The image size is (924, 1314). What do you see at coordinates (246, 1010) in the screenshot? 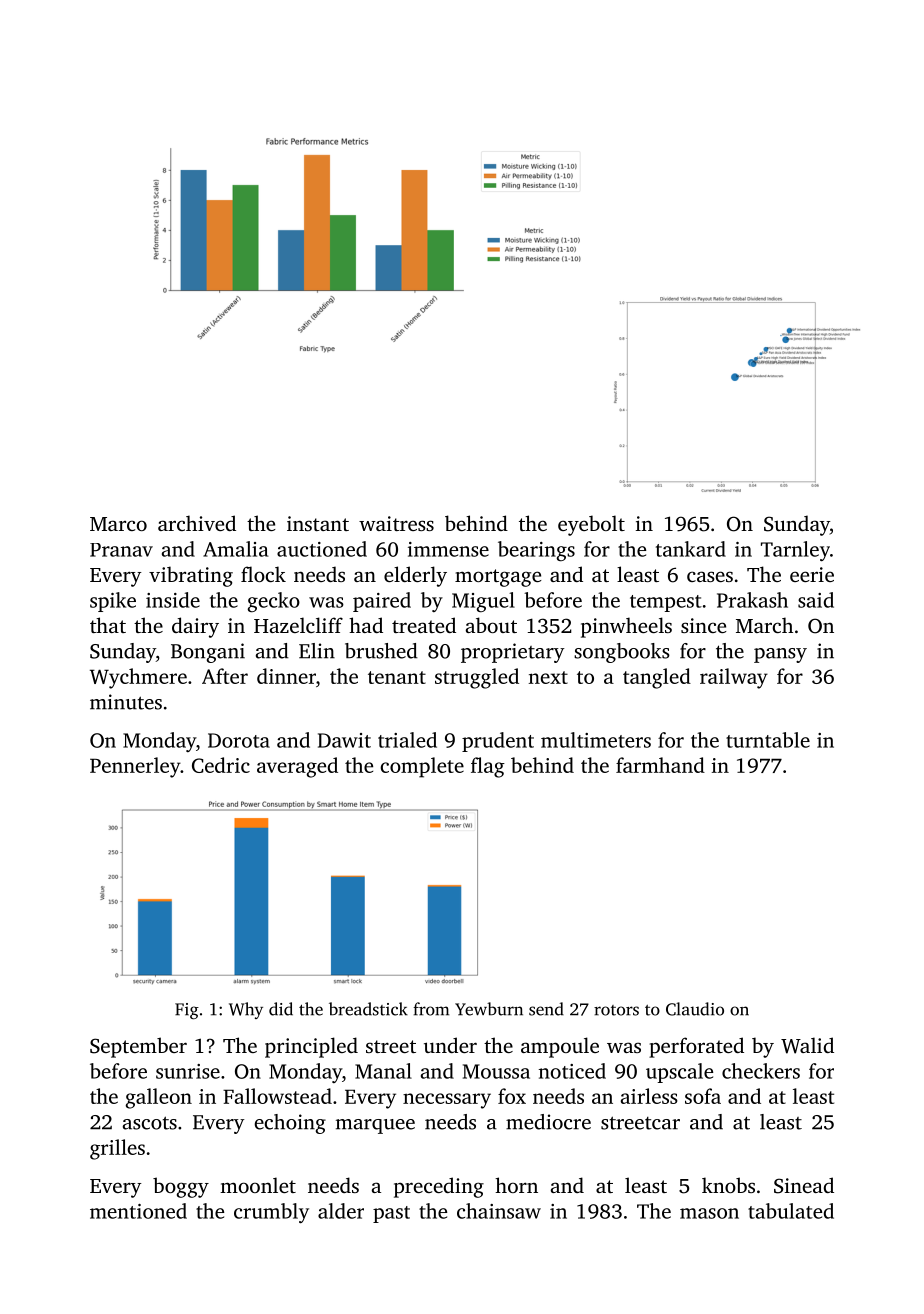
I see `Why` at bounding box center [246, 1010].
